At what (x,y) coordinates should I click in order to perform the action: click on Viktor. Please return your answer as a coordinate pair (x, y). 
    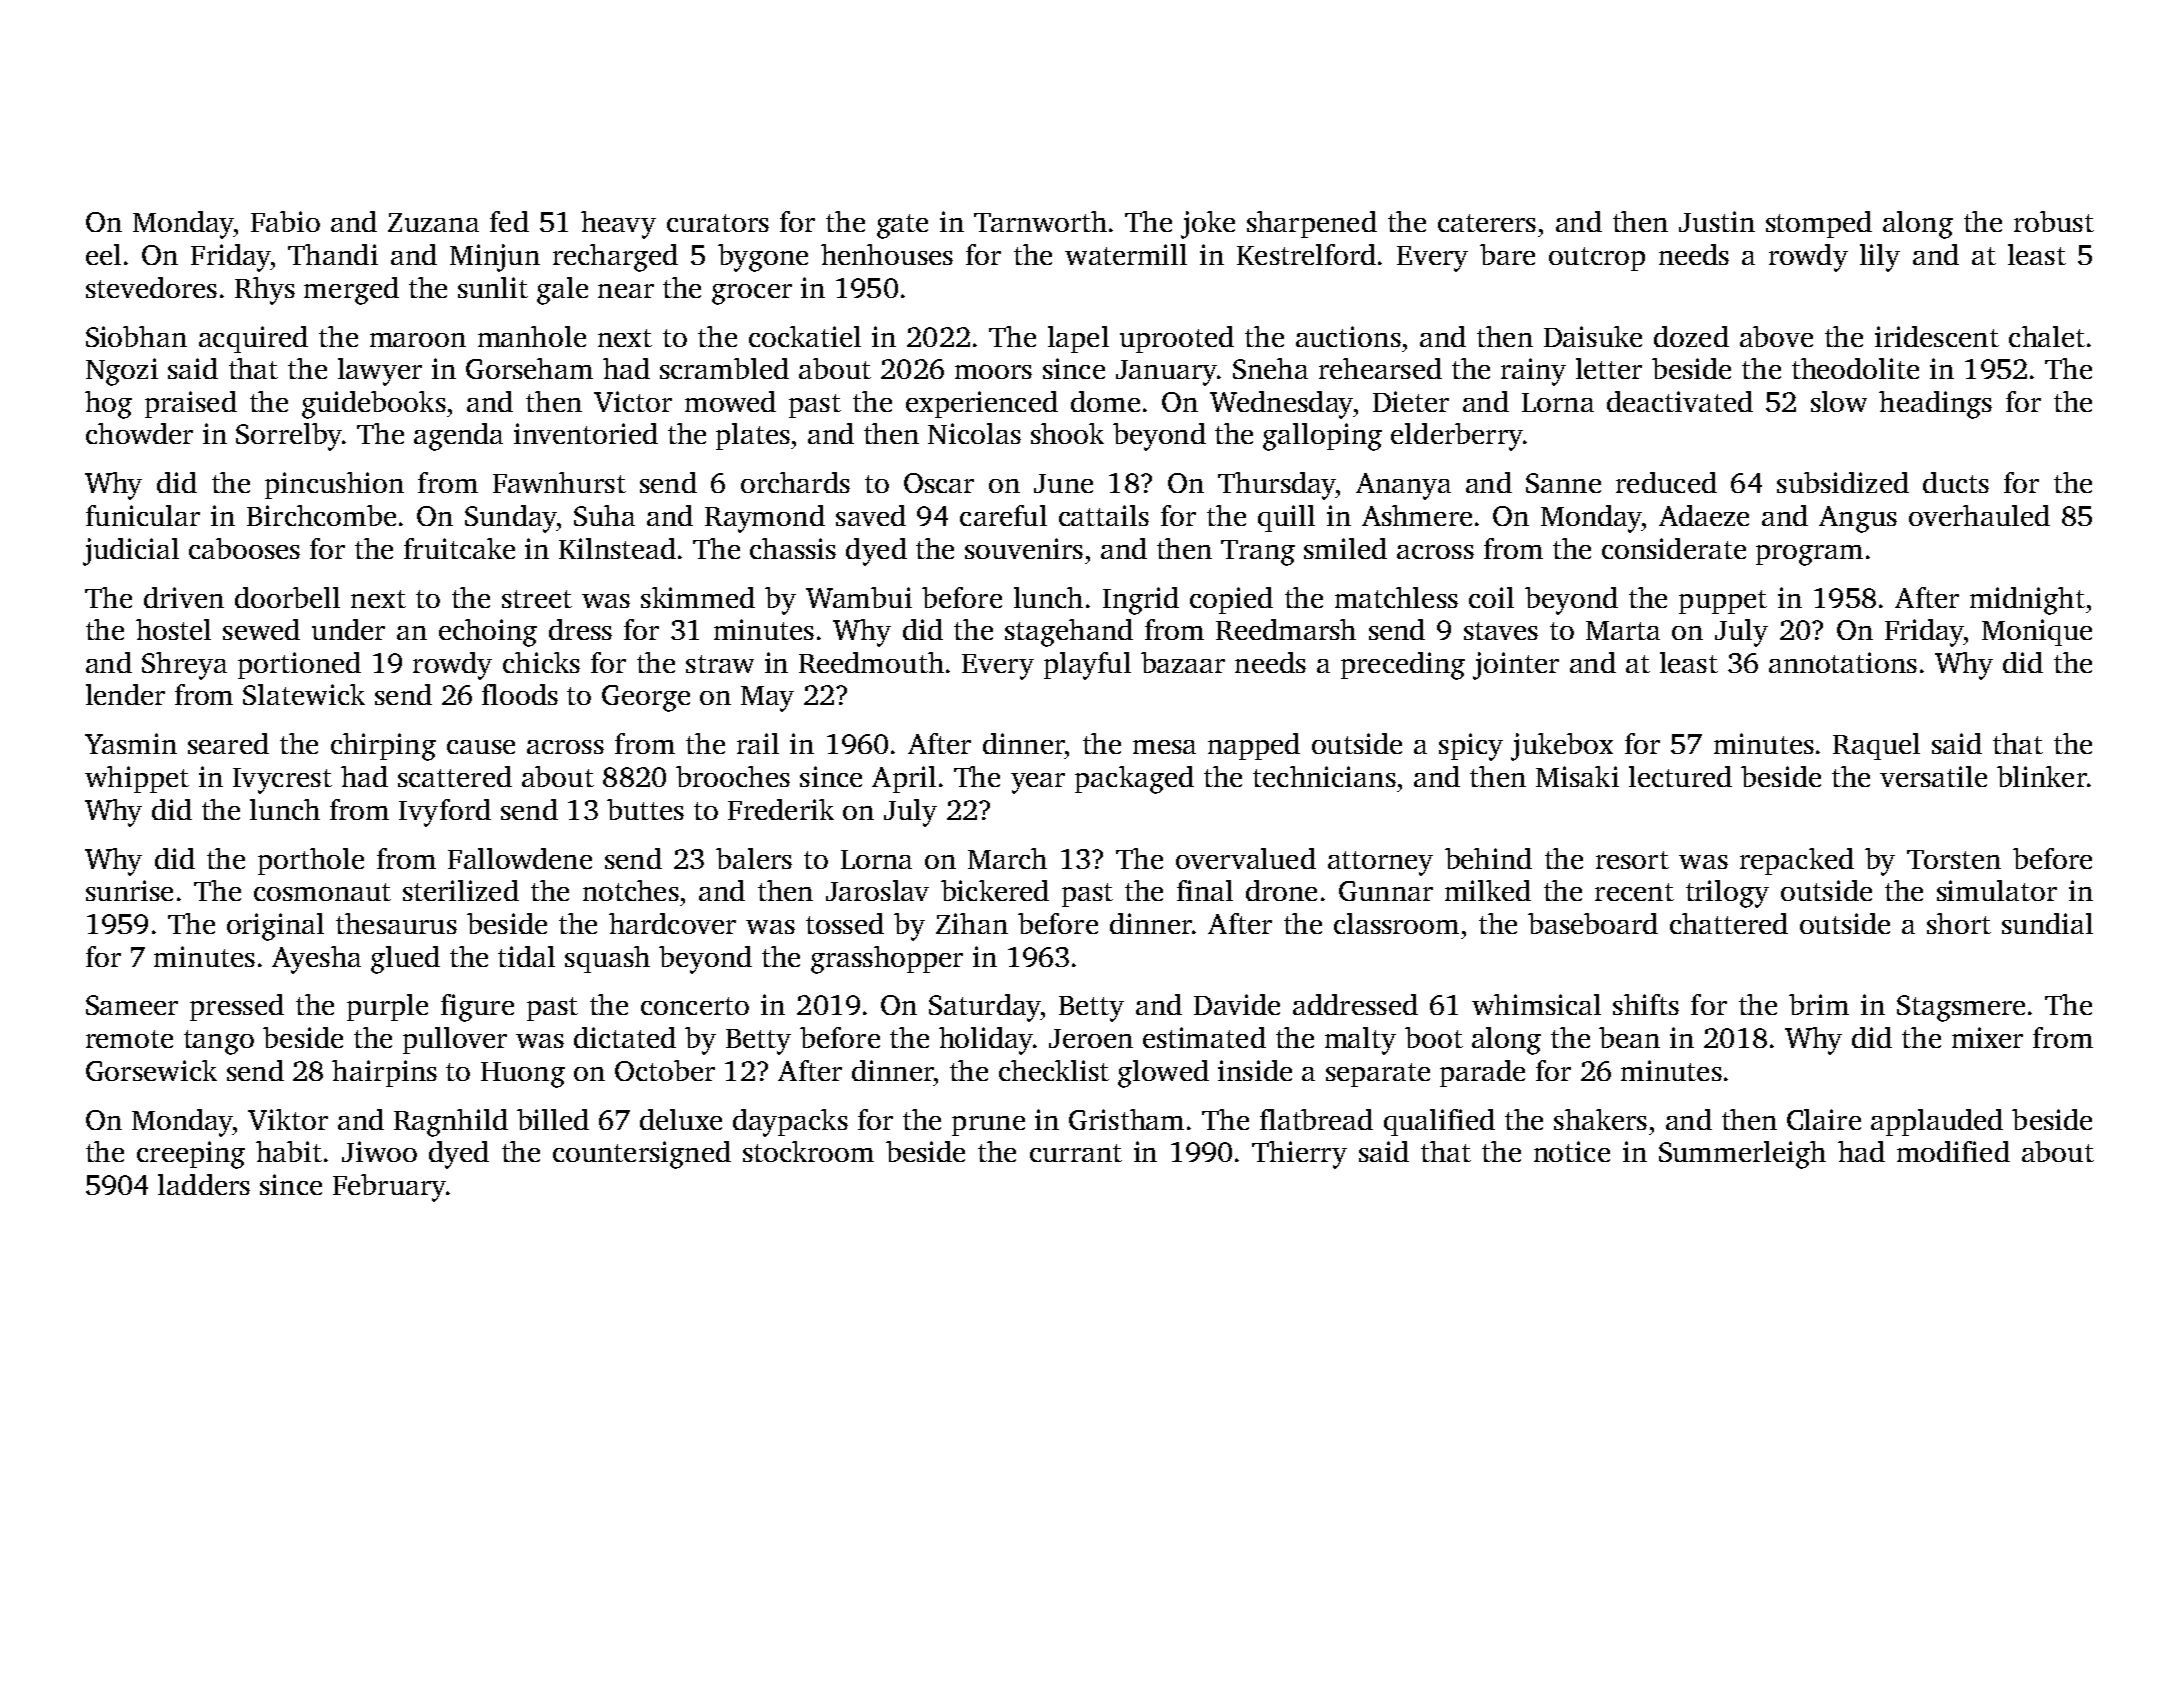
    Looking at the image, I should click on (288, 1119).
